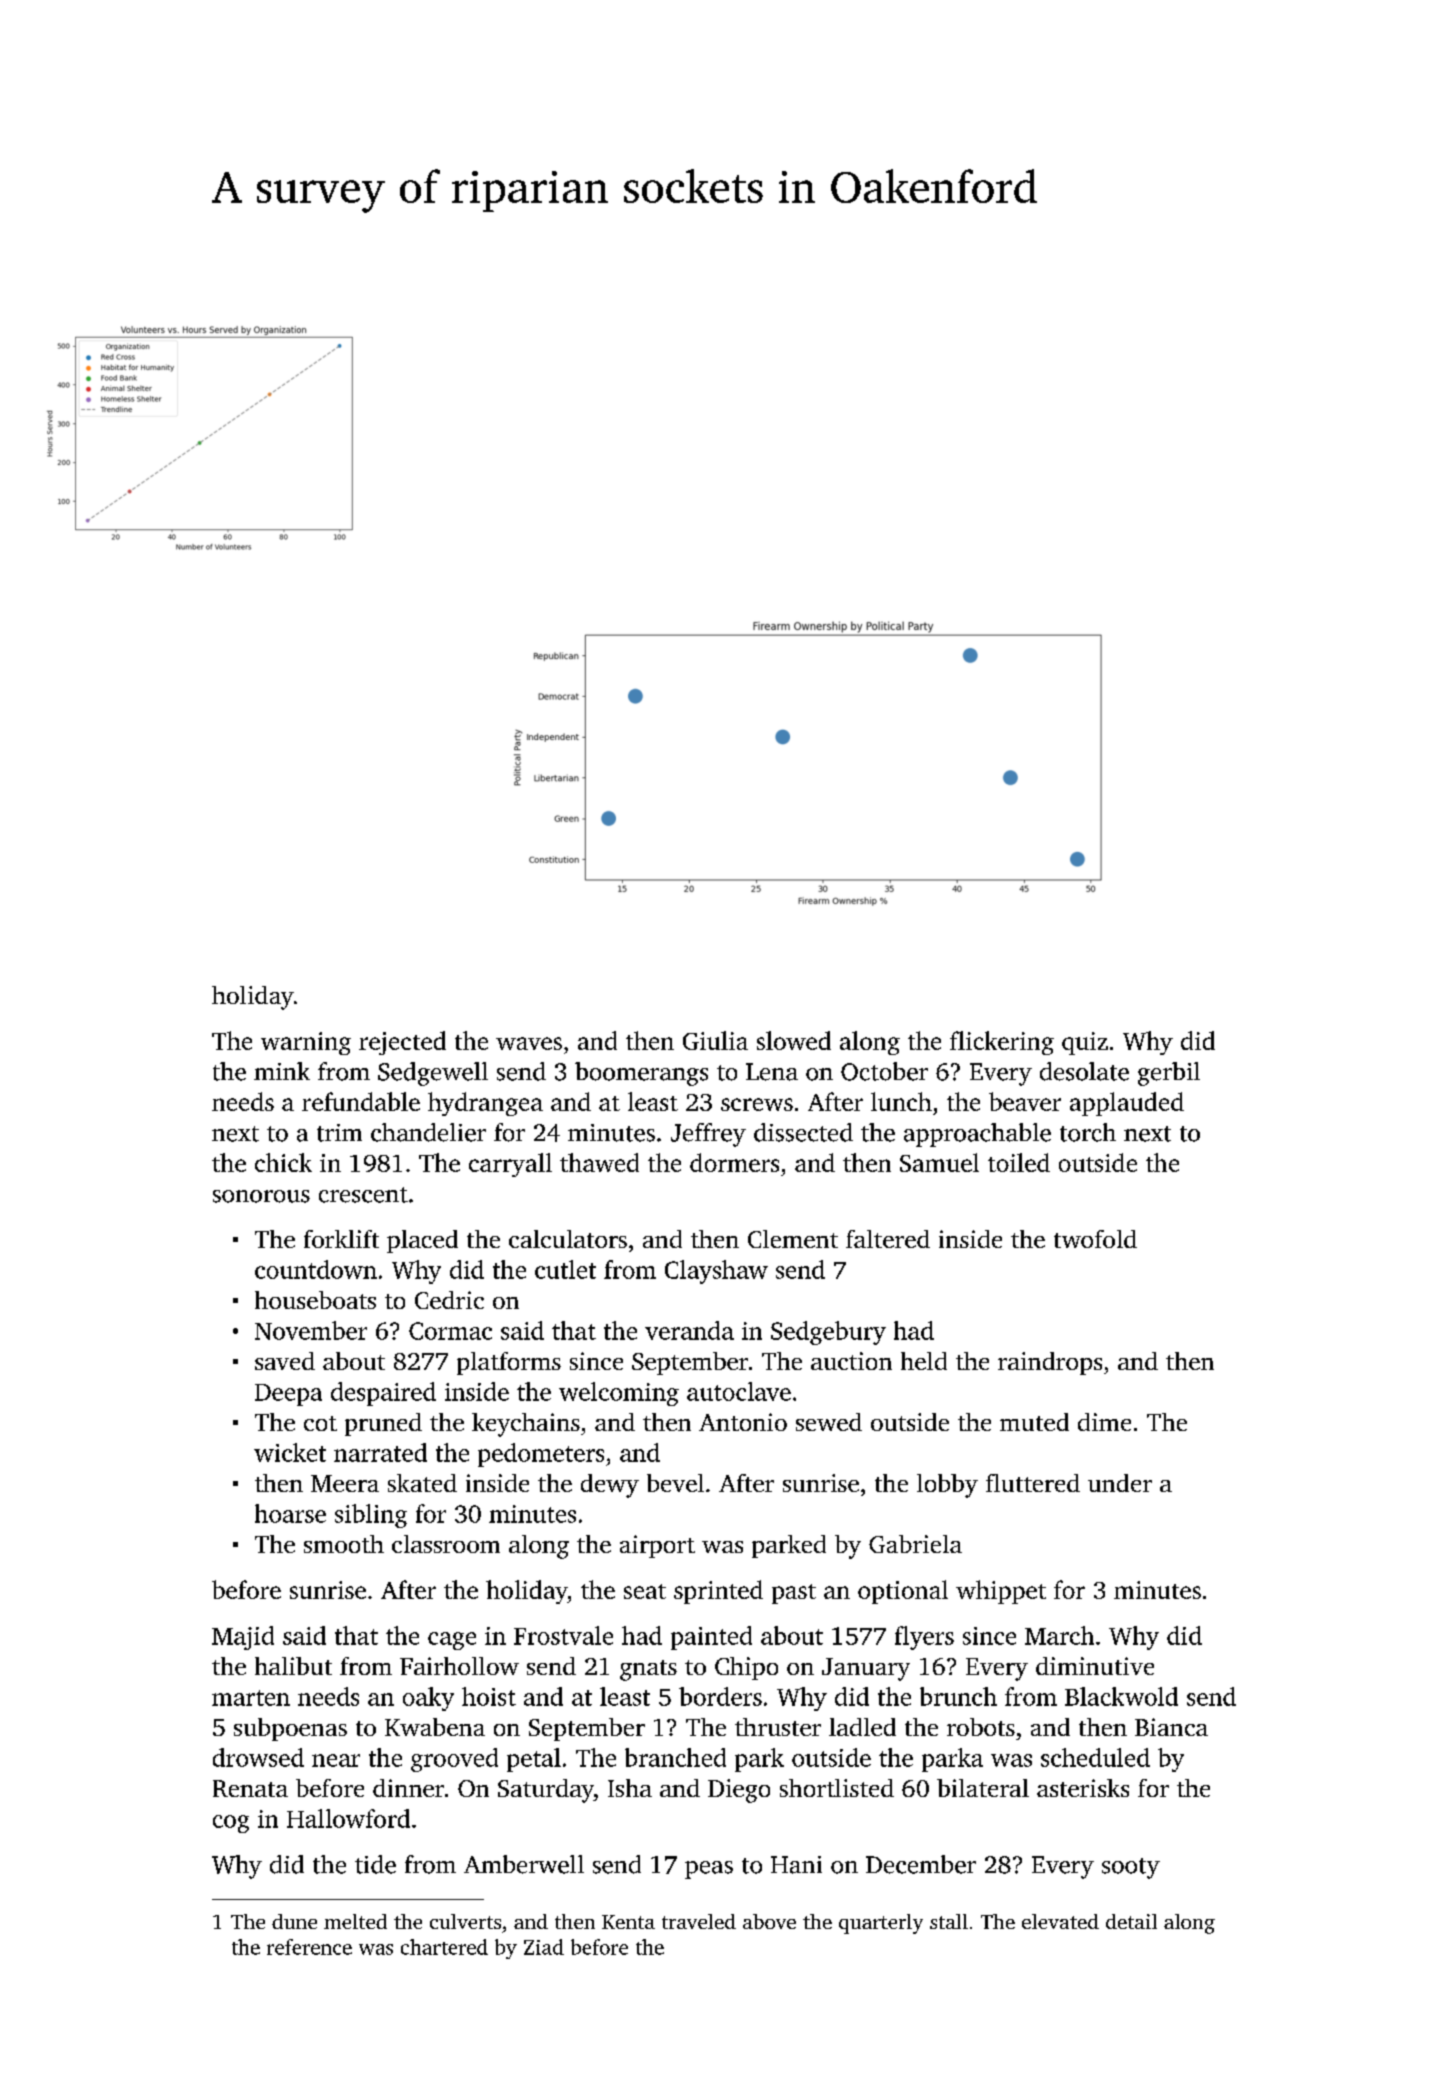 Image resolution: width=1450 pixels, height=2100 pixels. What do you see at coordinates (383, 1394) in the document?
I see `despaired` at bounding box center [383, 1394].
